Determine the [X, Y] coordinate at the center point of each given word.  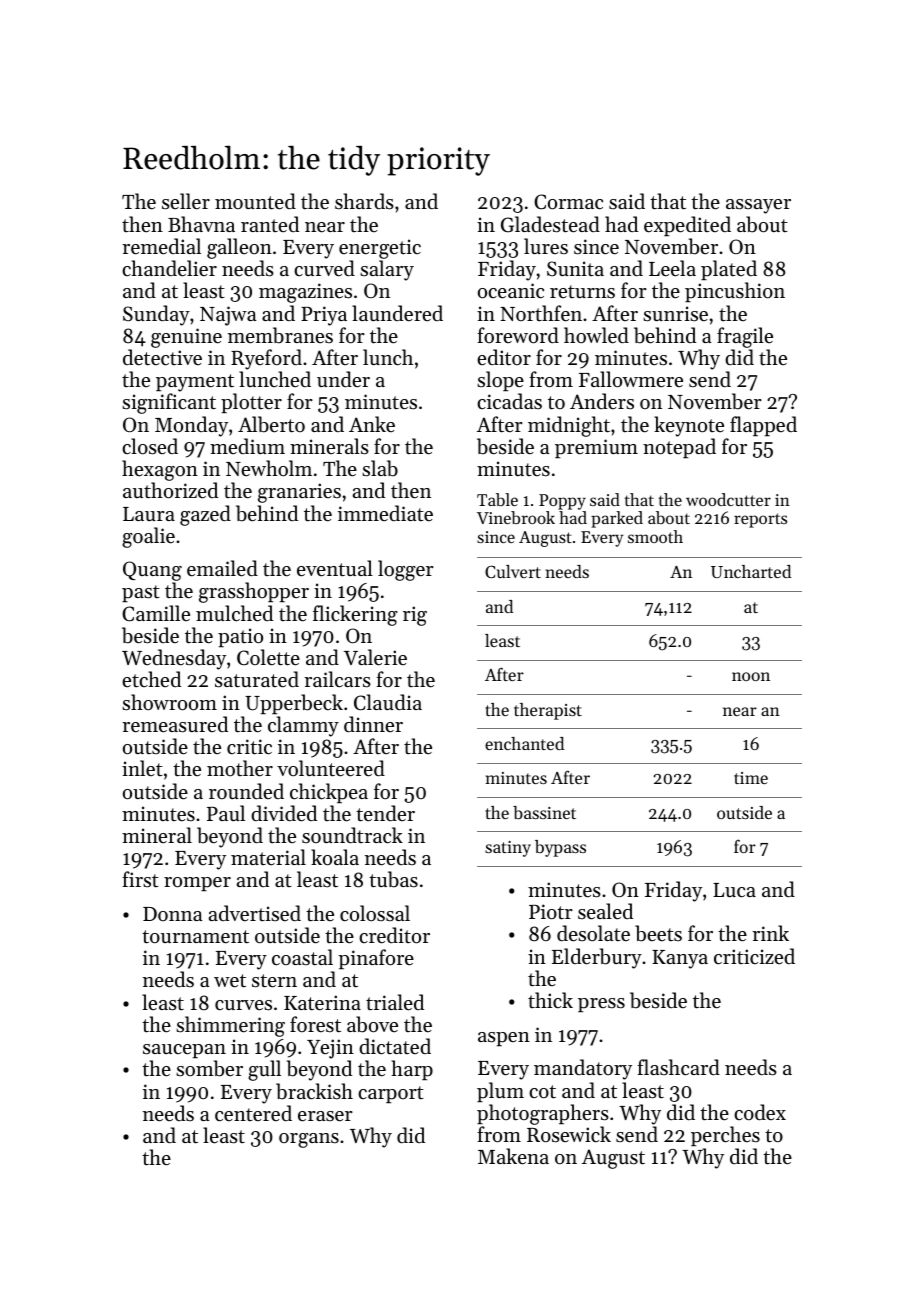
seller [186, 201]
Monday [191, 426]
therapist [548, 711]
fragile [745, 337]
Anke [372, 424]
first [140, 879]
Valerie [375, 657]
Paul [226, 813]
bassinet [544, 812]
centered [253, 1113]
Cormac [568, 202]
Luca [734, 890]
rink [770, 933]
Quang [152, 571]
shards [364, 201]
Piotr [551, 912]
